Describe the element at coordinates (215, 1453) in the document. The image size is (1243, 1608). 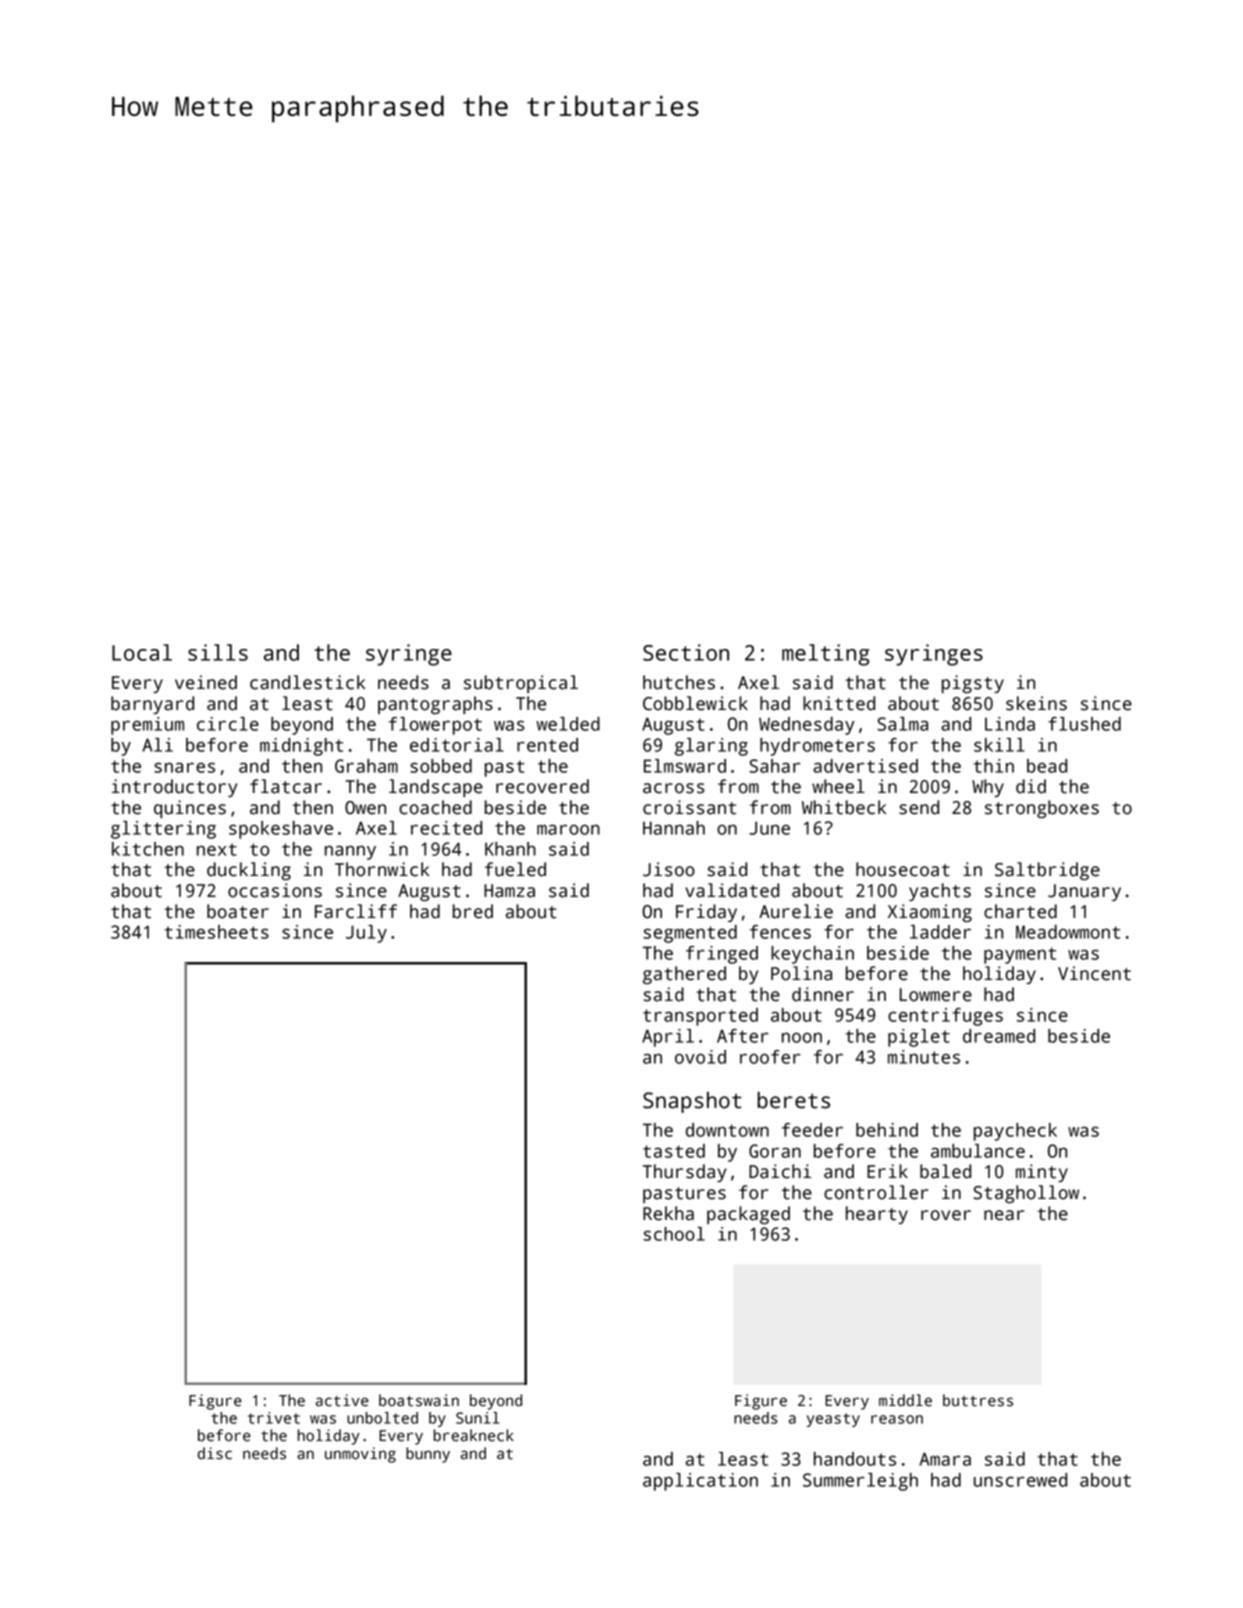
I see `disc` at that location.
